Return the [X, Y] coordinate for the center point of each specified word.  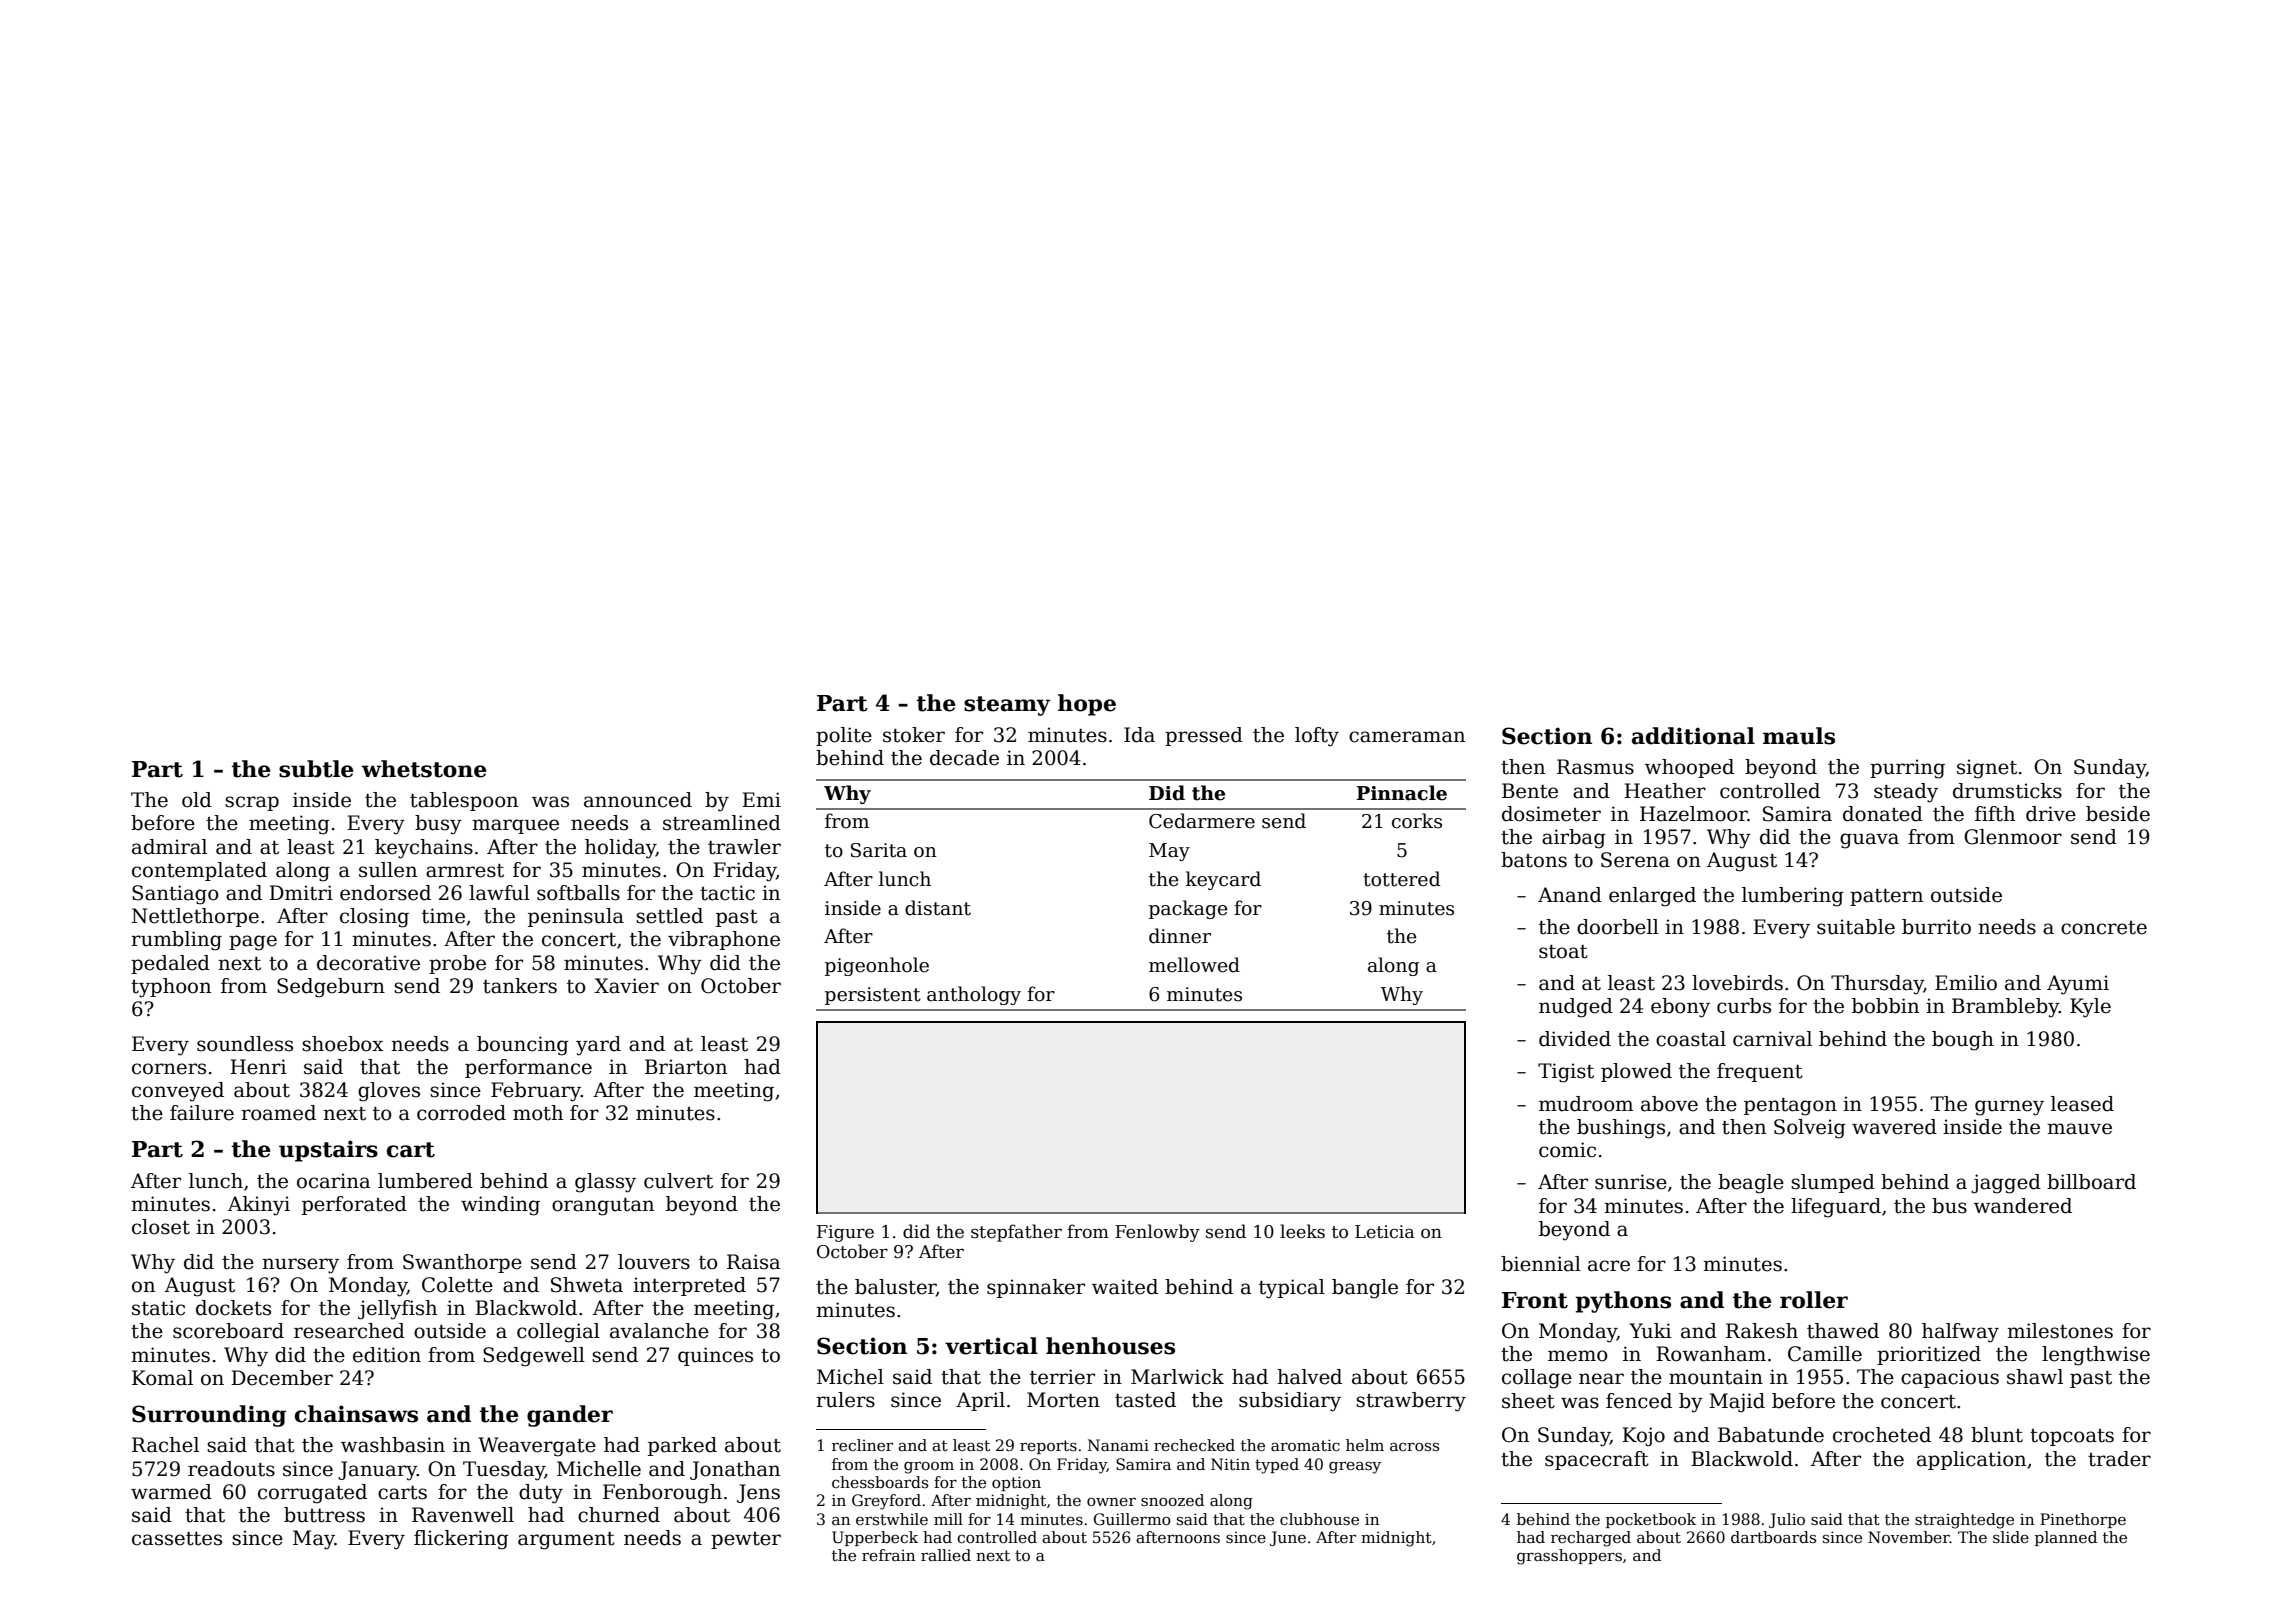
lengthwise [2096, 1356]
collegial [558, 1333]
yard [598, 1046]
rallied [946, 1555]
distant [938, 908]
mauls [1799, 736]
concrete [2104, 928]
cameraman [1407, 737]
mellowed [1194, 965]
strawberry [1411, 1402]
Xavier [626, 986]
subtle [316, 769]
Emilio [1966, 983]
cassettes [177, 1539]
